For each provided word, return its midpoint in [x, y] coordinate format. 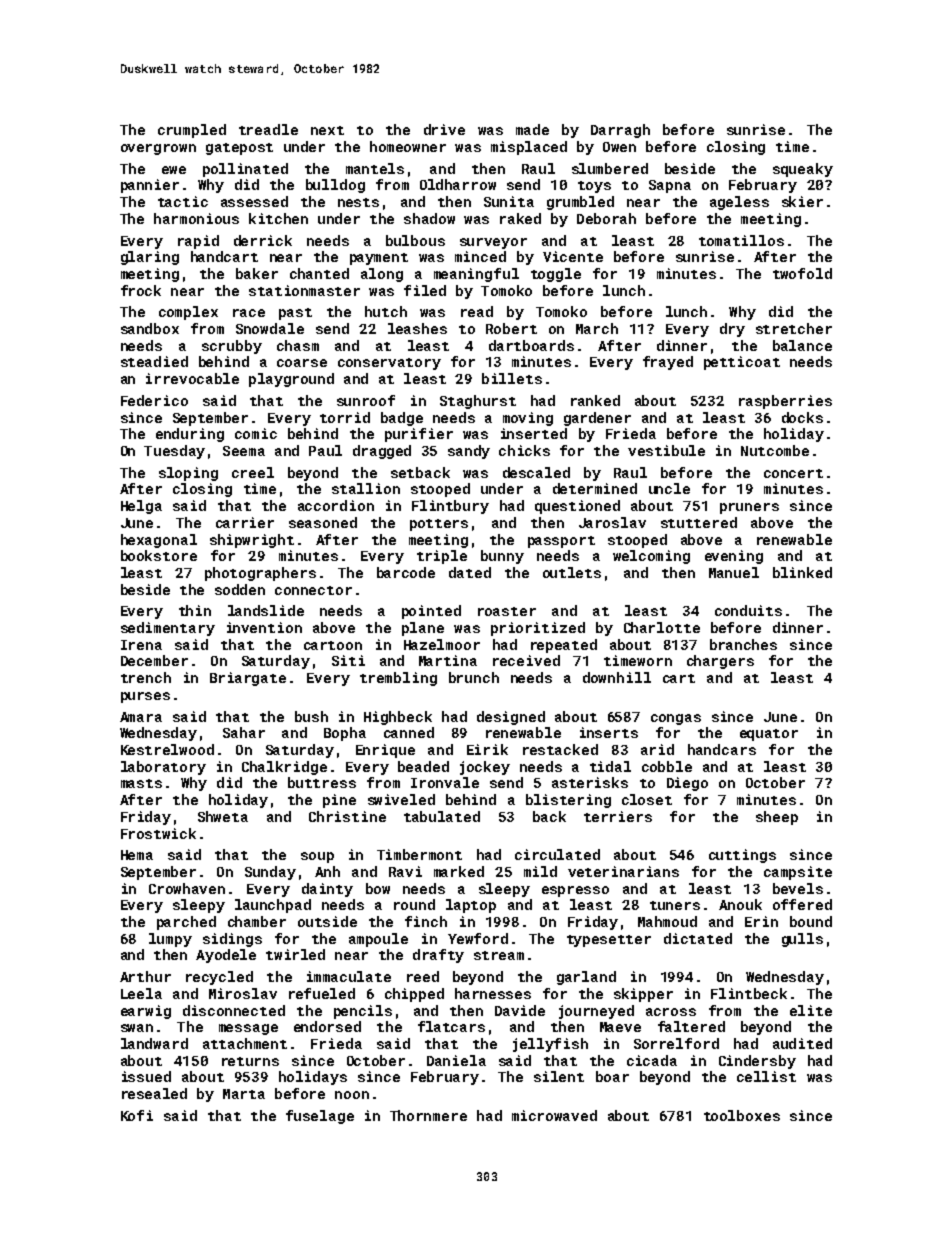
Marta [244, 1094]
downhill [617, 677]
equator [769, 735]
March [597, 328]
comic [256, 433]
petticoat [742, 363]
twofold [802, 273]
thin [195, 610]
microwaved [554, 1115]
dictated [698, 938]
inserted [534, 433]
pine [339, 801]
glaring [150, 258]
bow [378, 888]
